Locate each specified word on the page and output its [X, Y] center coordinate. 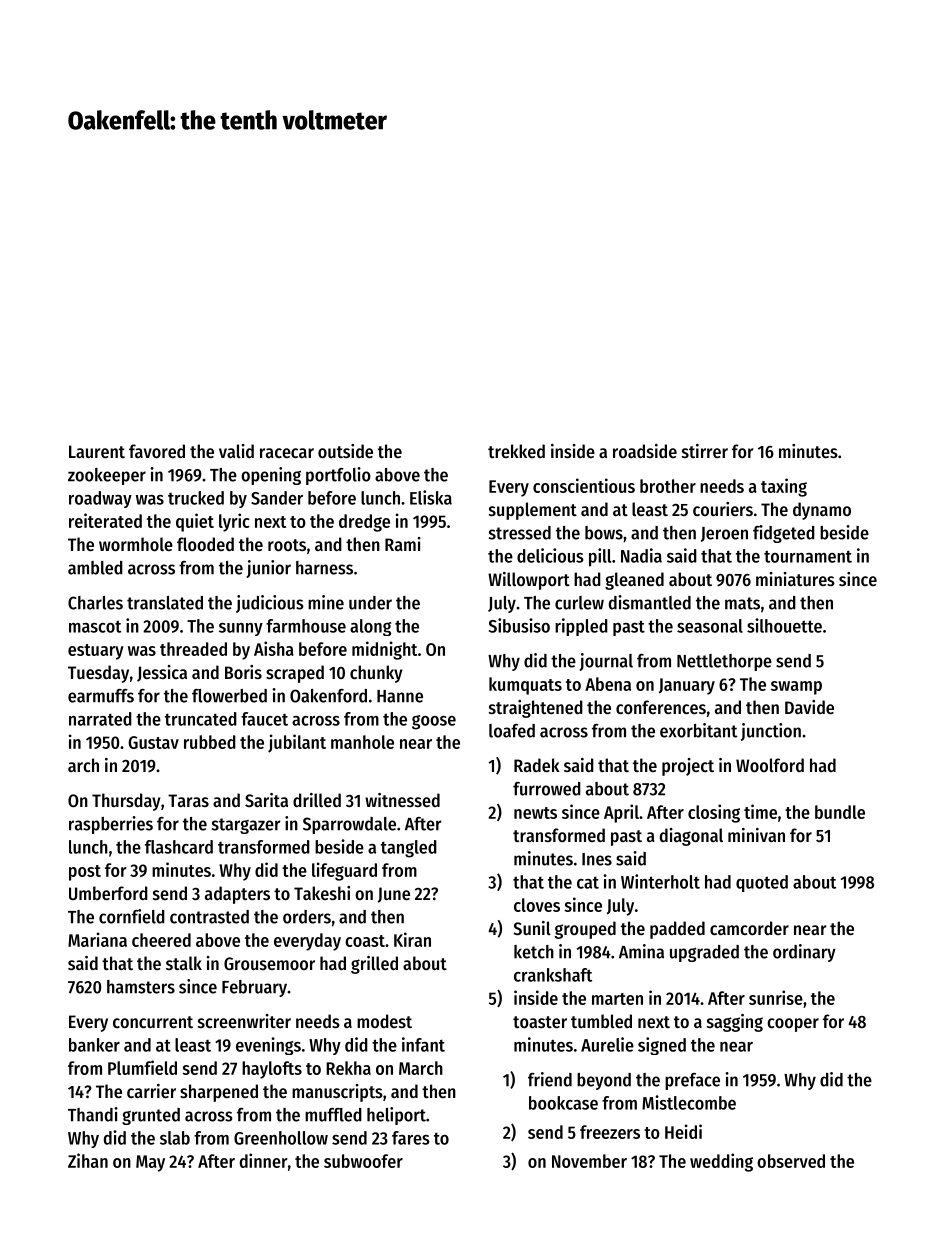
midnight [384, 650]
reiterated [105, 520]
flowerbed [229, 696]
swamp [796, 688]
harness [324, 568]
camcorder [749, 928]
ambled [95, 568]
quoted [762, 883]
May [150, 1163]
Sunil [532, 928]
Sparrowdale [349, 825]
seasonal [710, 626]
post [85, 873]
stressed [520, 533]
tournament [808, 557]
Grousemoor [269, 963]
